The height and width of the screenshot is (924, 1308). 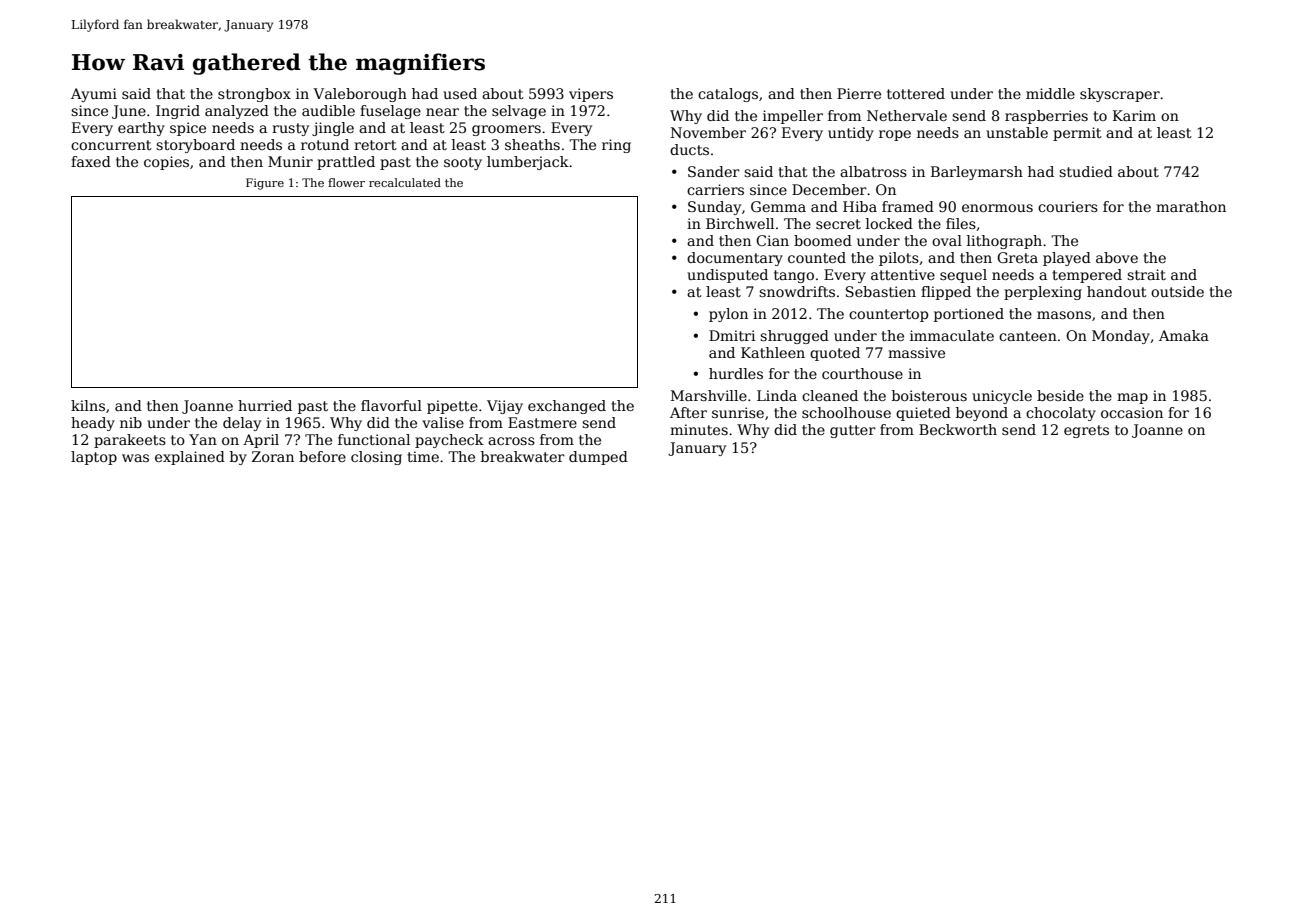 I want to click on explained, so click(x=190, y=458).
